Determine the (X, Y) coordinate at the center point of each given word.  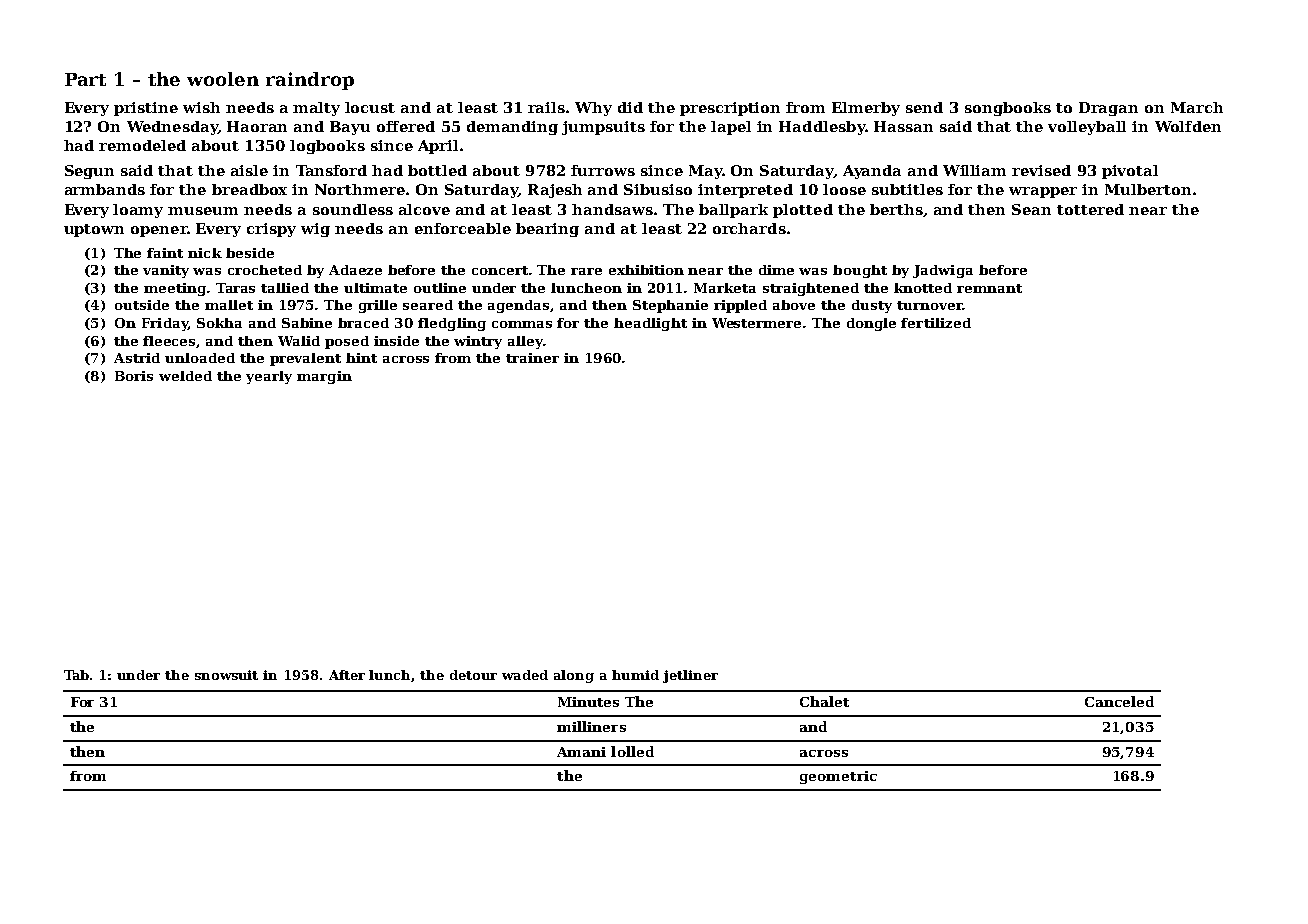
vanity (166, 271)
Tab (76, 675)
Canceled (1119, 701)
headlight (650, 324)
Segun (89, 172)
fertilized (936, 323)
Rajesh (555, 191)
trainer (532, 358)
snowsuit (226, 675)
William (974, 170)
